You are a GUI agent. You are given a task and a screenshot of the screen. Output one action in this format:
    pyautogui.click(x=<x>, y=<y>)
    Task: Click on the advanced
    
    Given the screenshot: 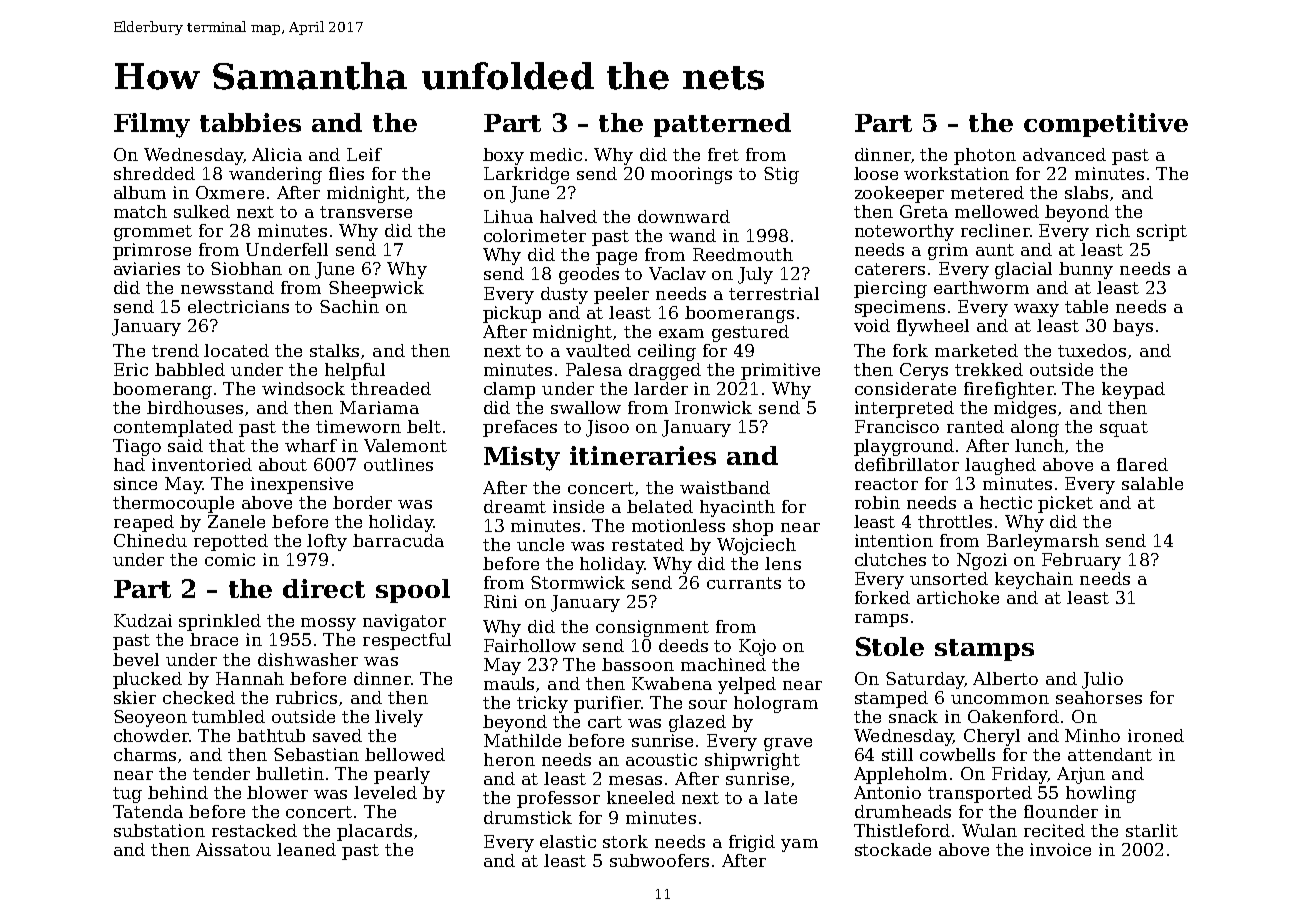 What is the action you would take?
    pyautogui.click(x=1064, y=154)
